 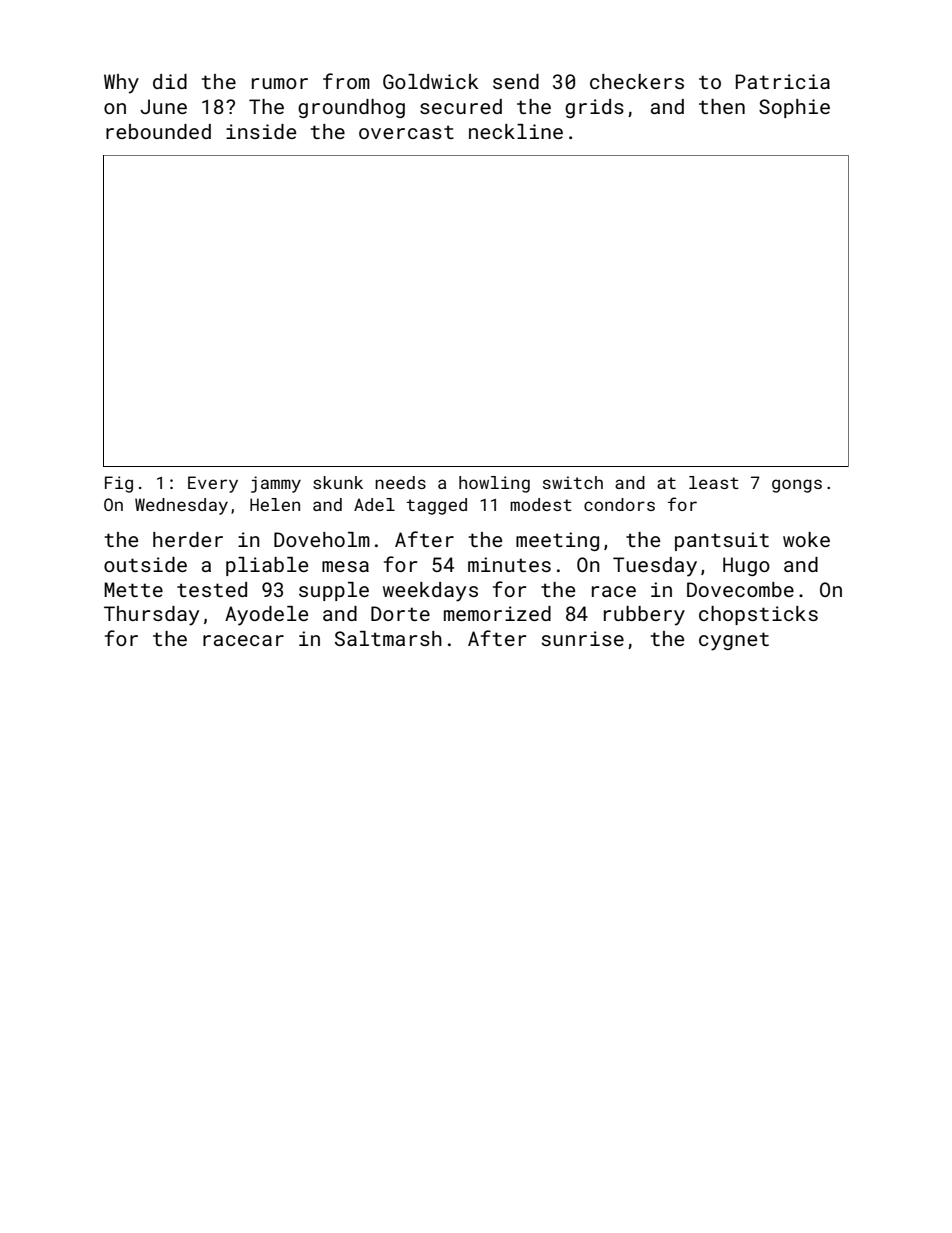 What do you see at coordinates (516, 131) in the document?
I see `neckline` at bounding box center [516, 131].
